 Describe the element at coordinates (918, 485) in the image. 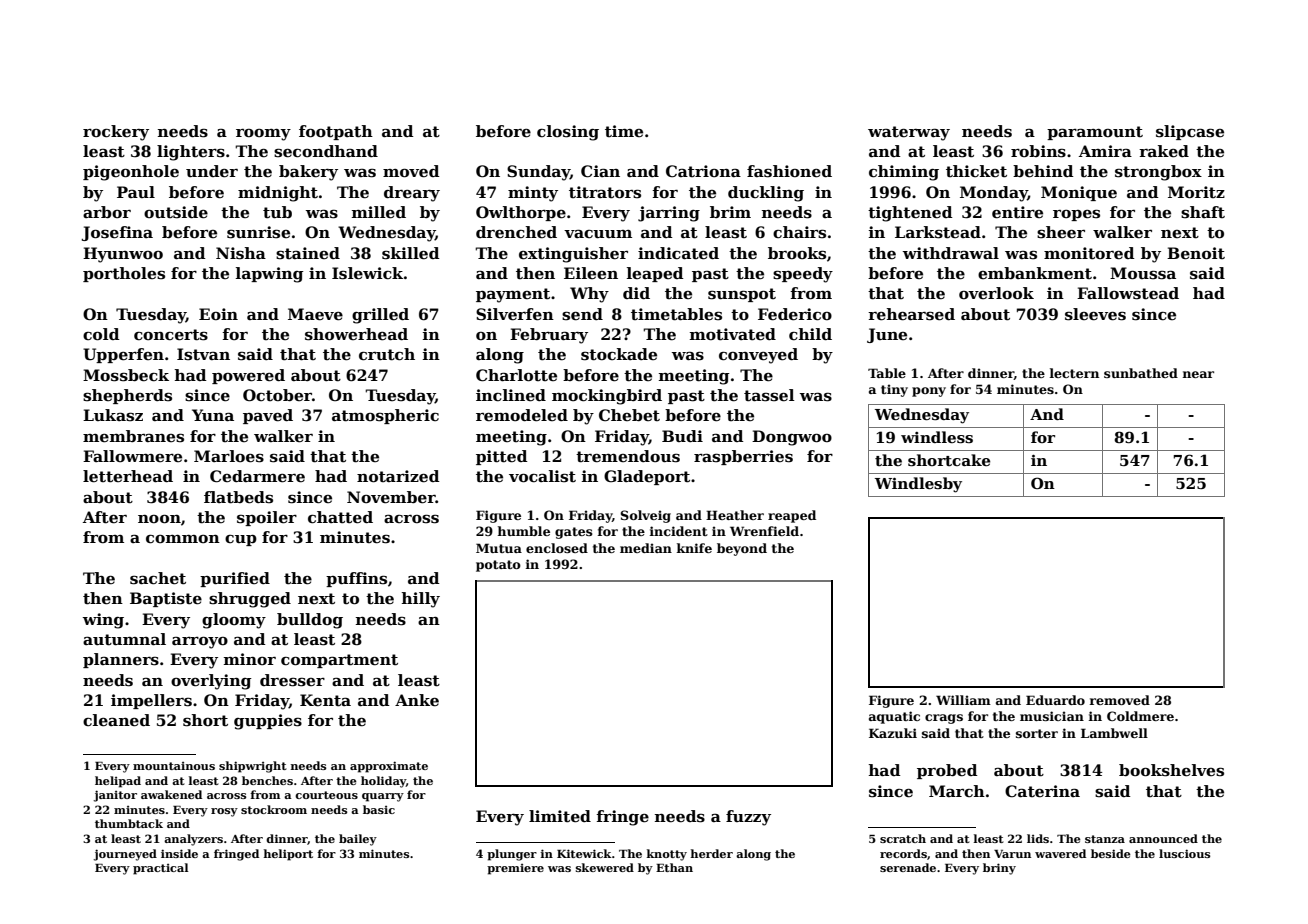

I see `Windlesby` at that location.
